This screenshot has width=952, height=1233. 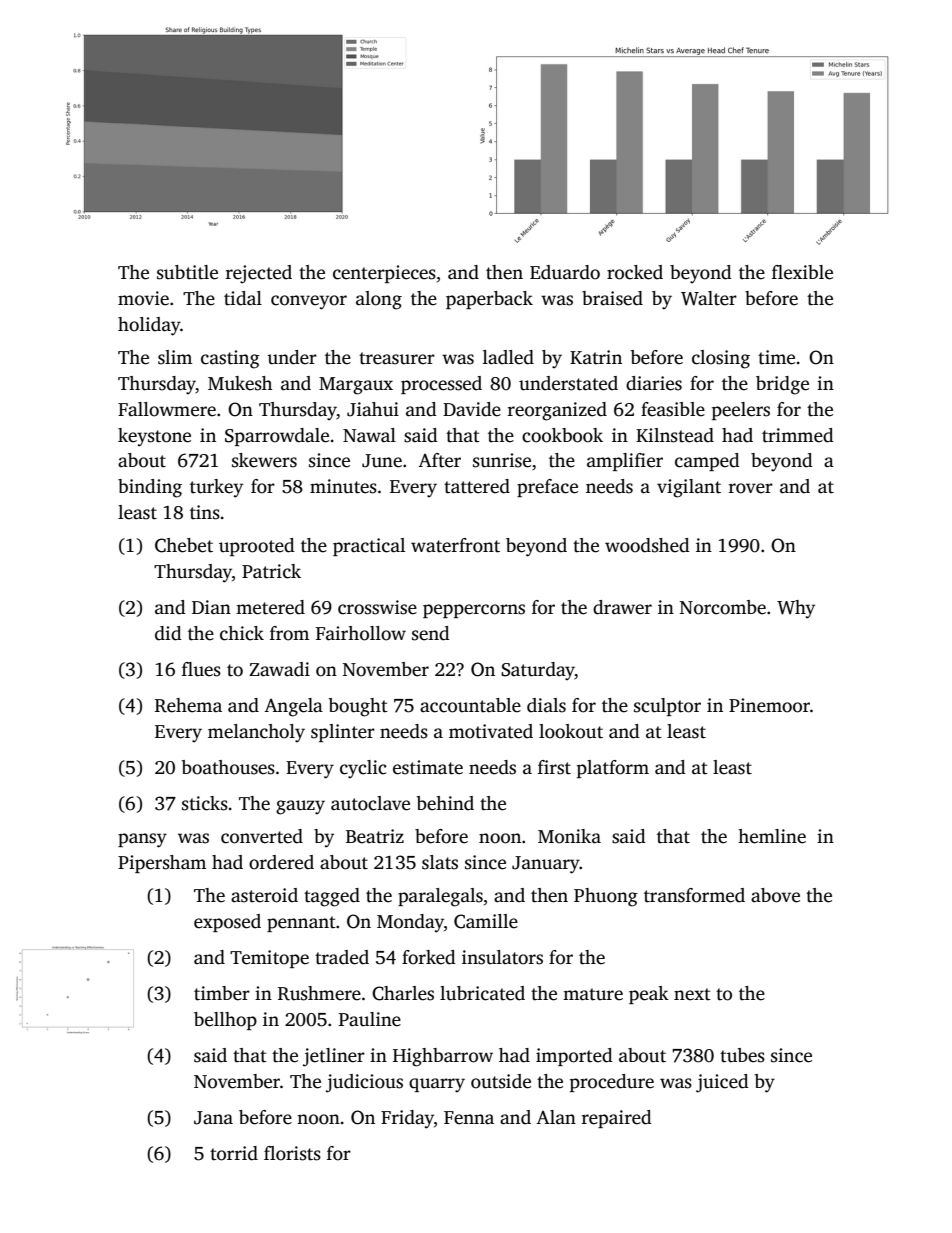 What do you see at coordinates (565, 272) in the screenshot?
I see `Eduardo` at bounding box center [565, 272].
